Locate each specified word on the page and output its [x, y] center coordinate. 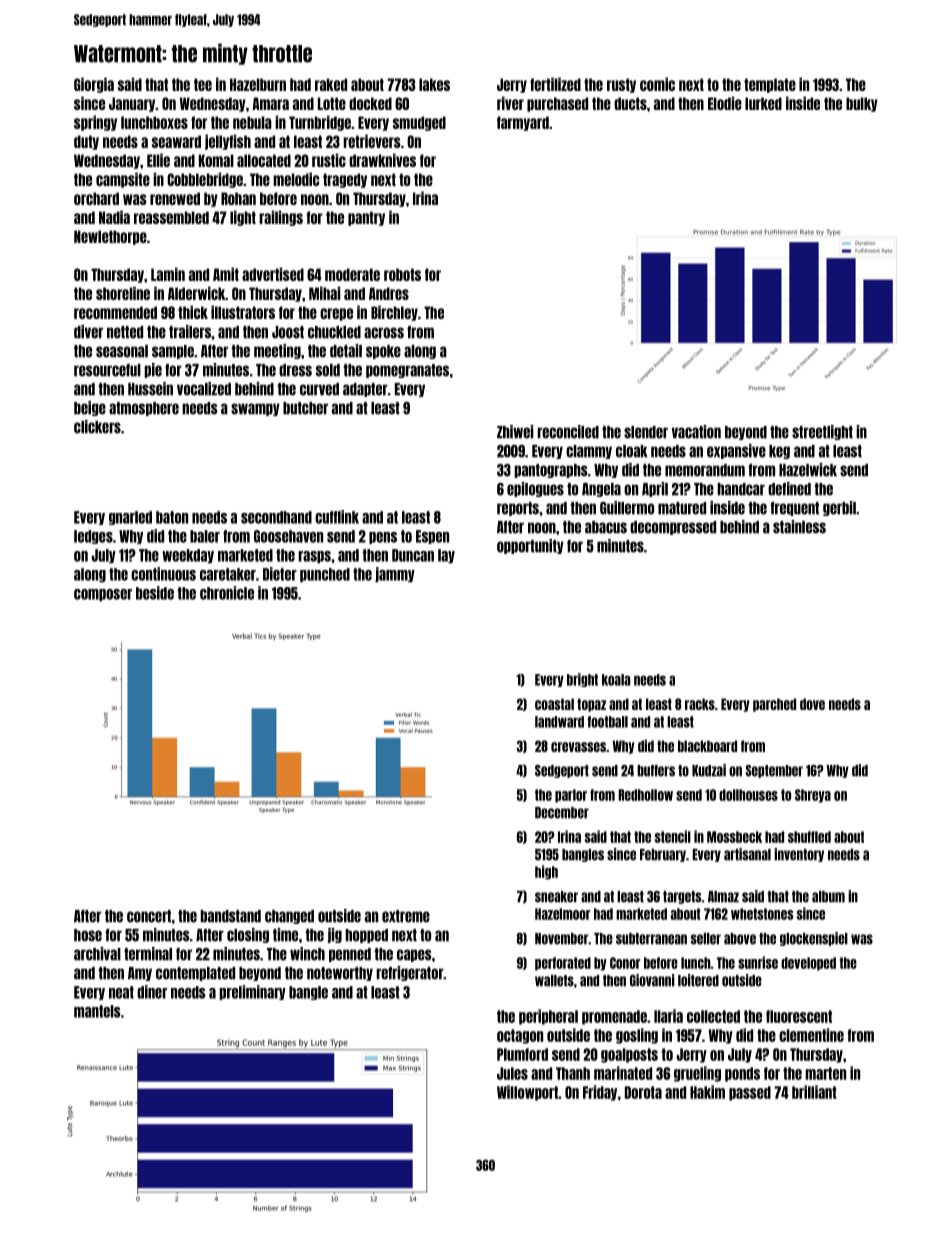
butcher [305, 408]
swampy [255, 409]
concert [149, 916]
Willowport [527, 1093]
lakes [434, 84]
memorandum [705, 470]
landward [559, 722]
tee [203, 84]
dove [812, 704]
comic [657, 84]
